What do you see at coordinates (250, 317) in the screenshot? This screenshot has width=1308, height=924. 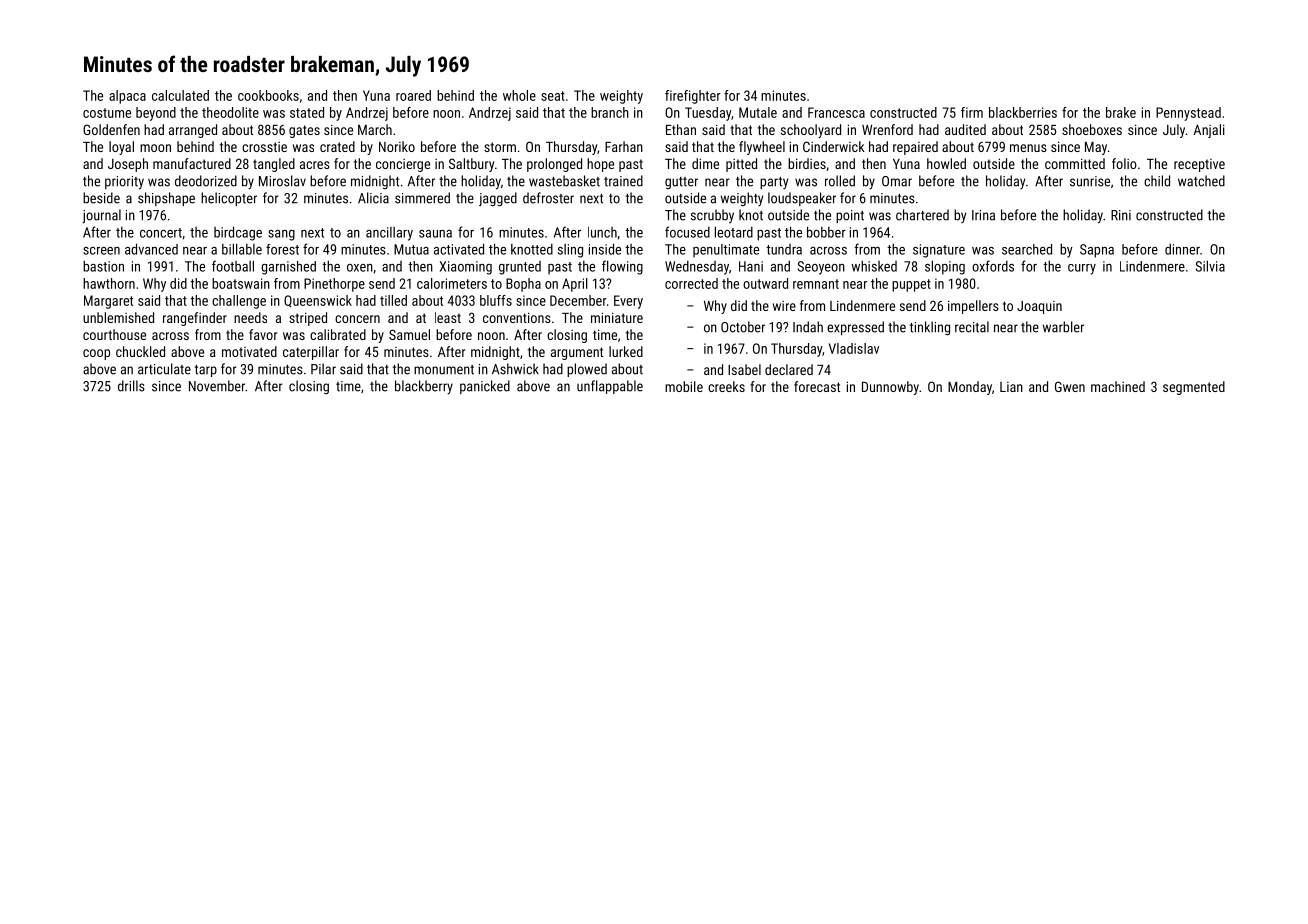 I see `needs` at bounding box center [250, 317].
